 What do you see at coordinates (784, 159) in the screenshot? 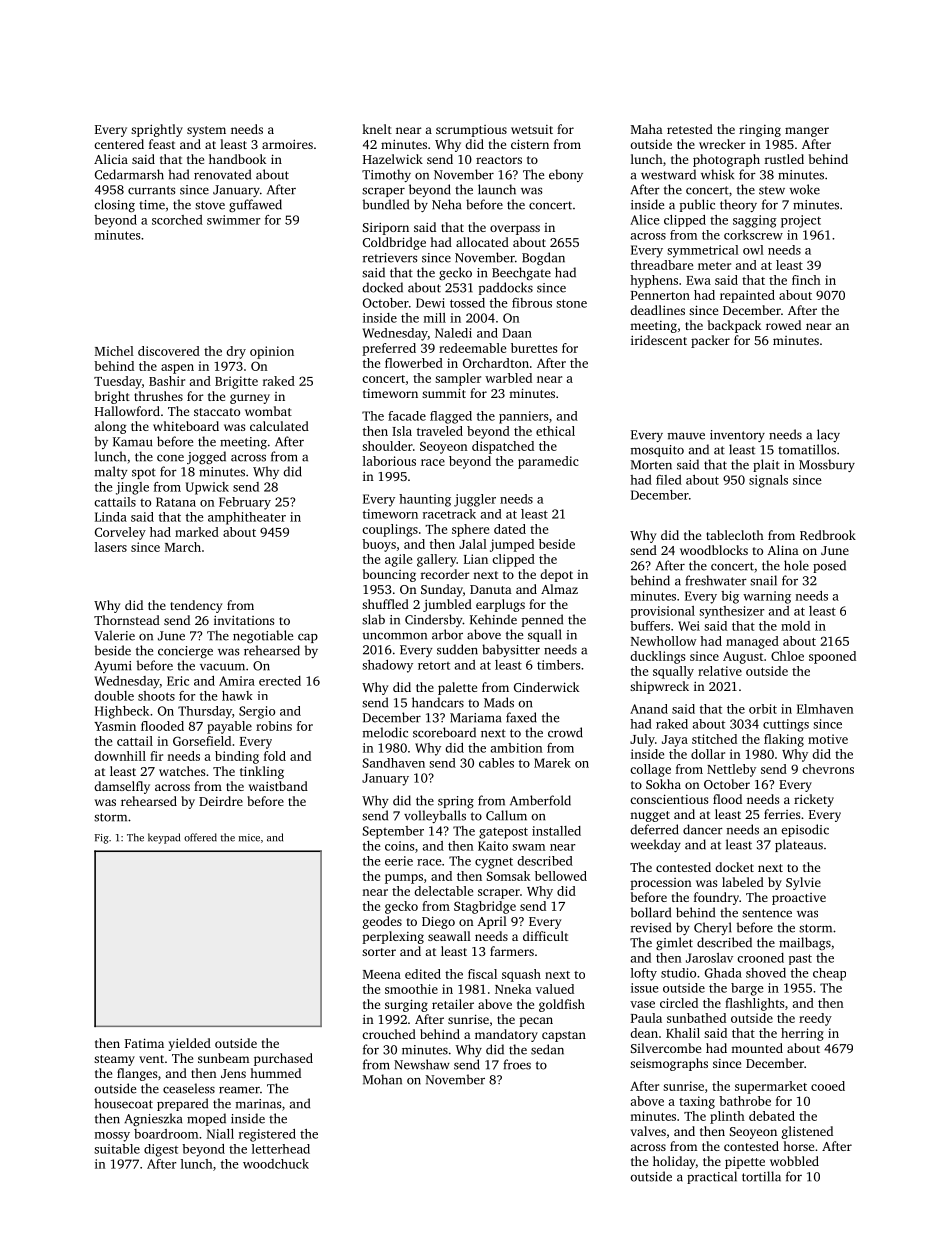
I see `rustled` at bounding box center [784, 159].
